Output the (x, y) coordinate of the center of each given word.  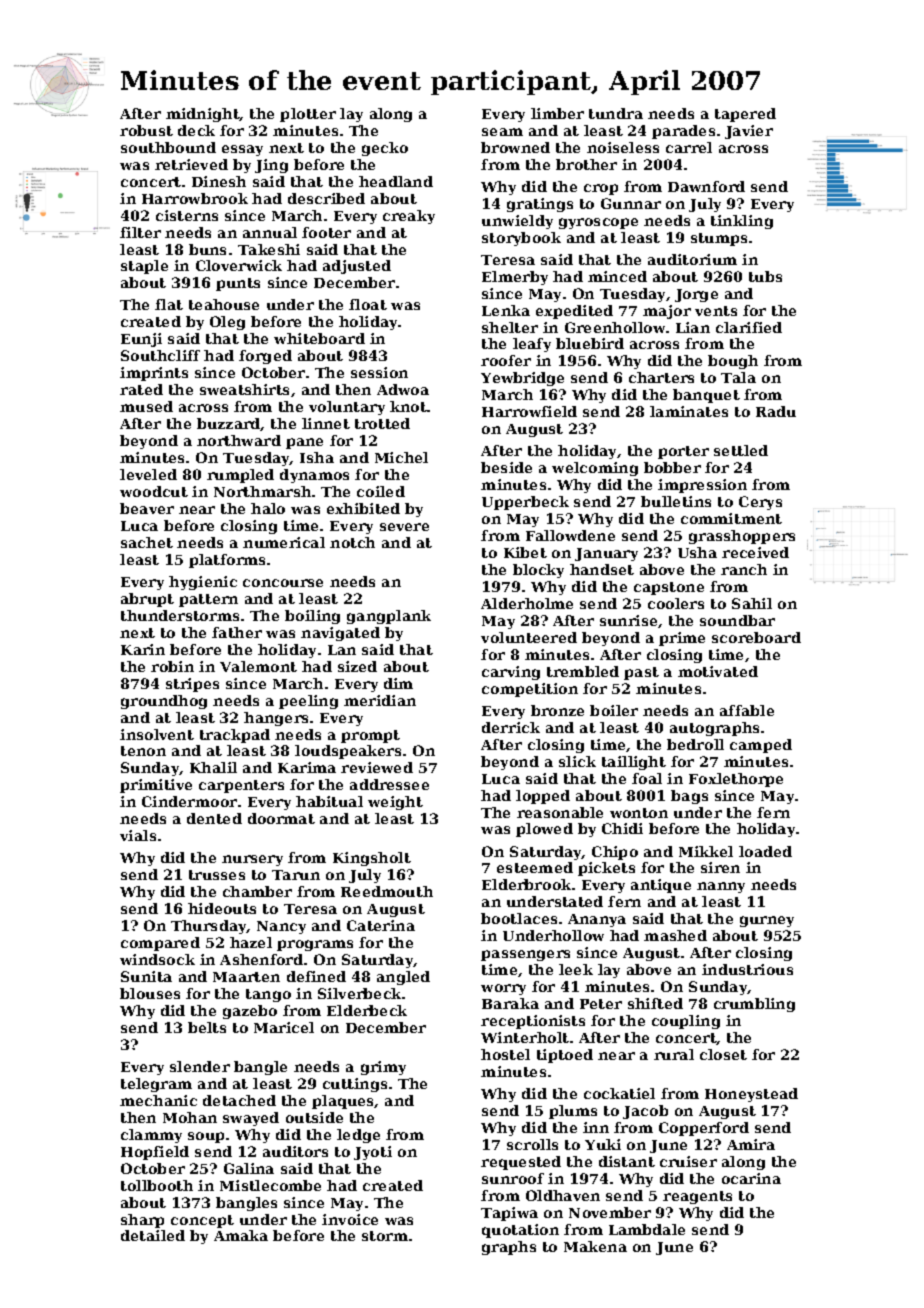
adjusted (357, 267)
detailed (153, 1235)
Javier (749, 132)
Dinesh (219, 181)
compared (160, 944)
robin (172, 666)
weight (395, 803)
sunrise (628, 620)
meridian (380, 700)
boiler (614, 710)
